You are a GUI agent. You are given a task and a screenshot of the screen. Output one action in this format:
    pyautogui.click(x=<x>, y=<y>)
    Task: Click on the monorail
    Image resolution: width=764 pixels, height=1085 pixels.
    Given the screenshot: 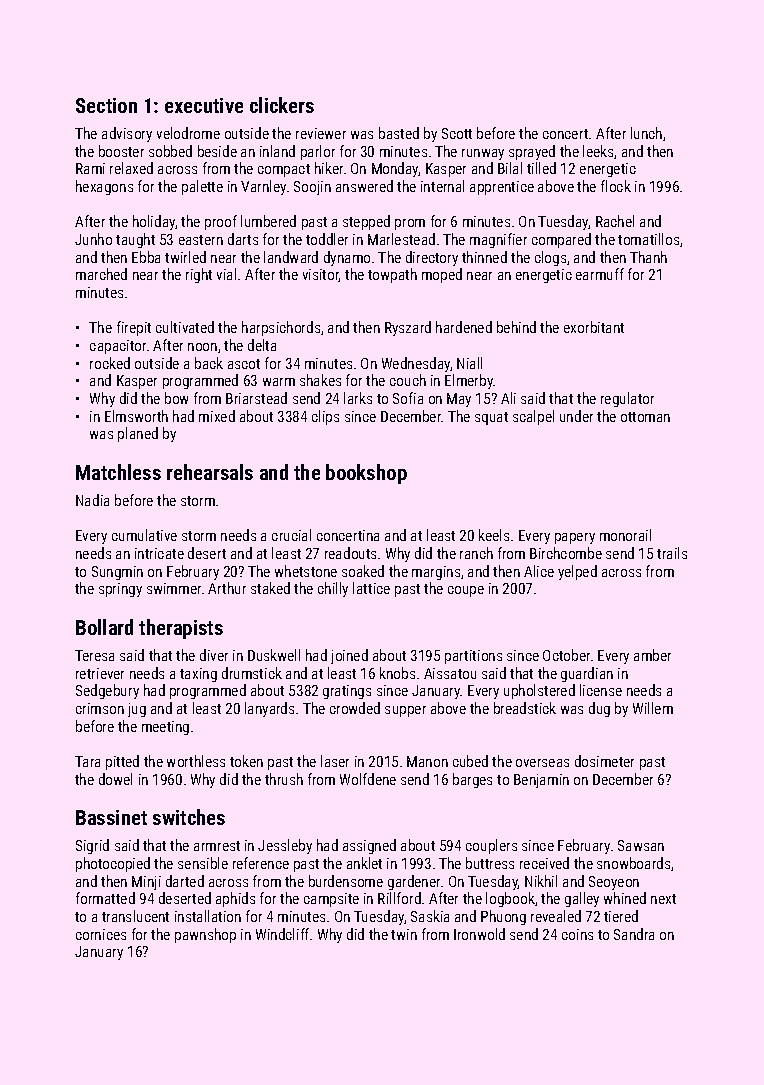 What is the action you would take?
    pyautogui.click(x=625, y=535)
